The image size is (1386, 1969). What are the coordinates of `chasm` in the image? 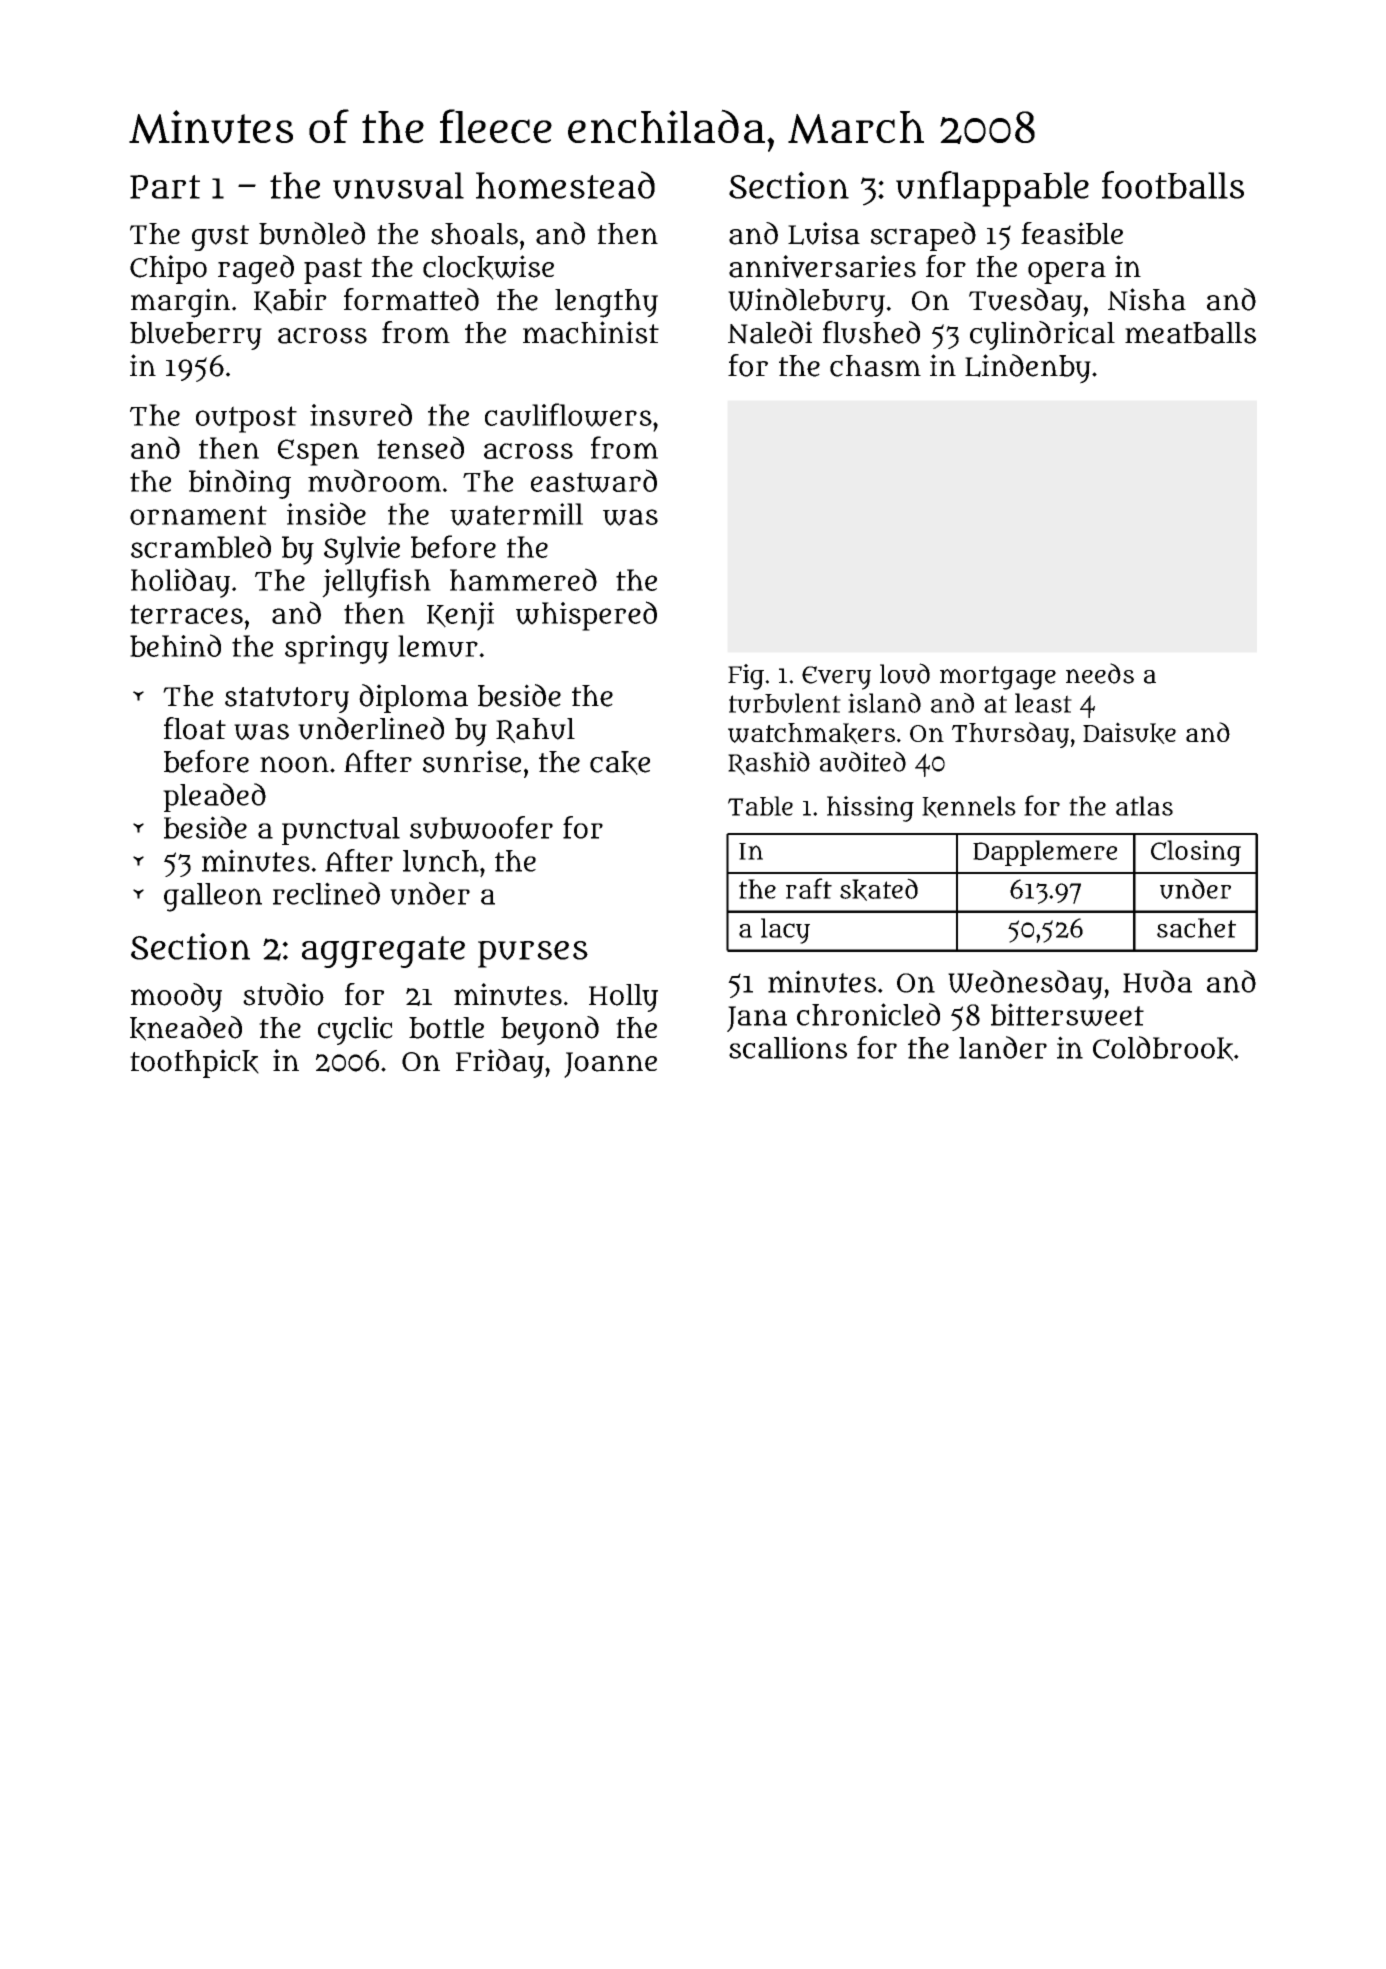 It's located at (875, 366).
